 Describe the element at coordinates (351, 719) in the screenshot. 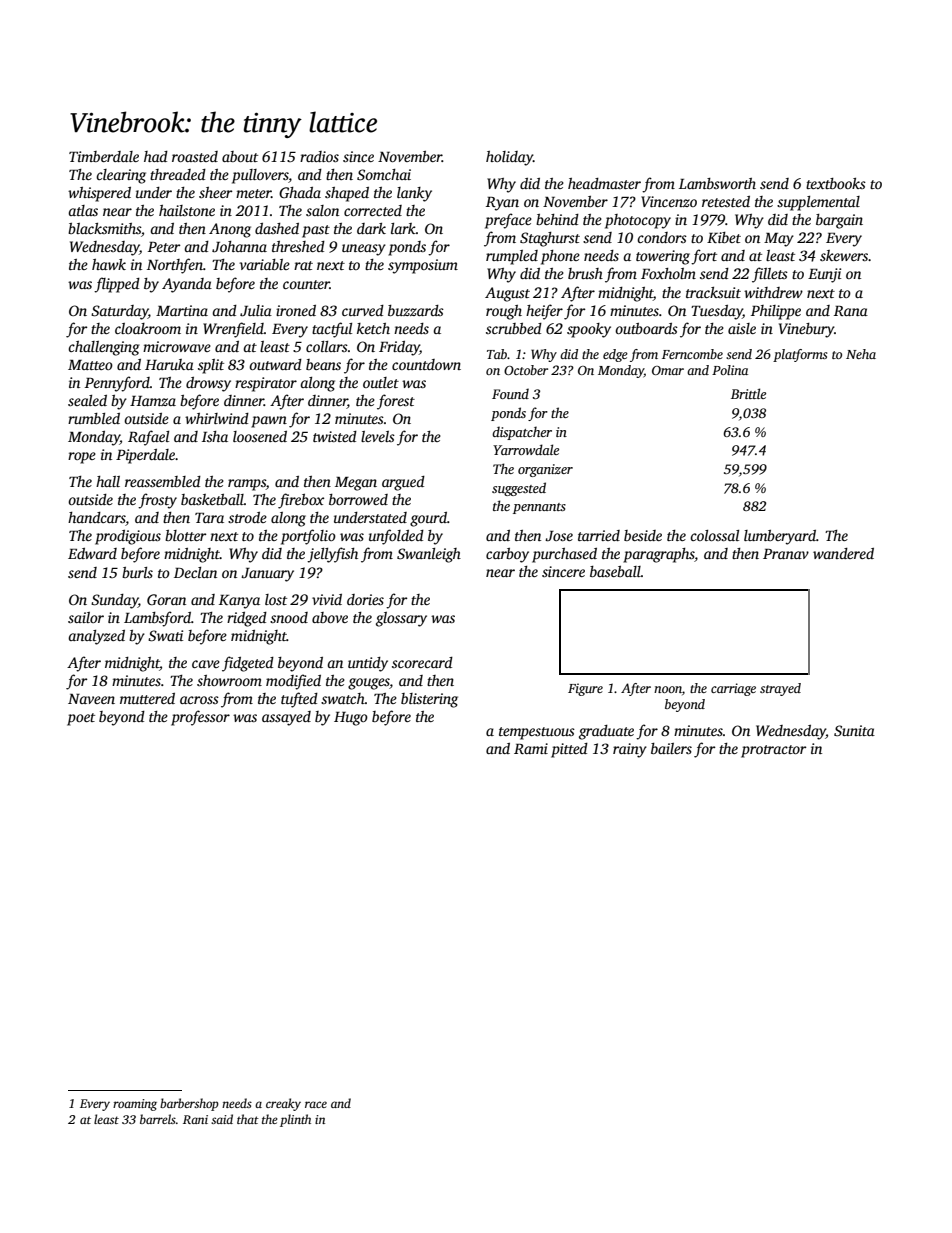

I see `Hugo` at that location.
